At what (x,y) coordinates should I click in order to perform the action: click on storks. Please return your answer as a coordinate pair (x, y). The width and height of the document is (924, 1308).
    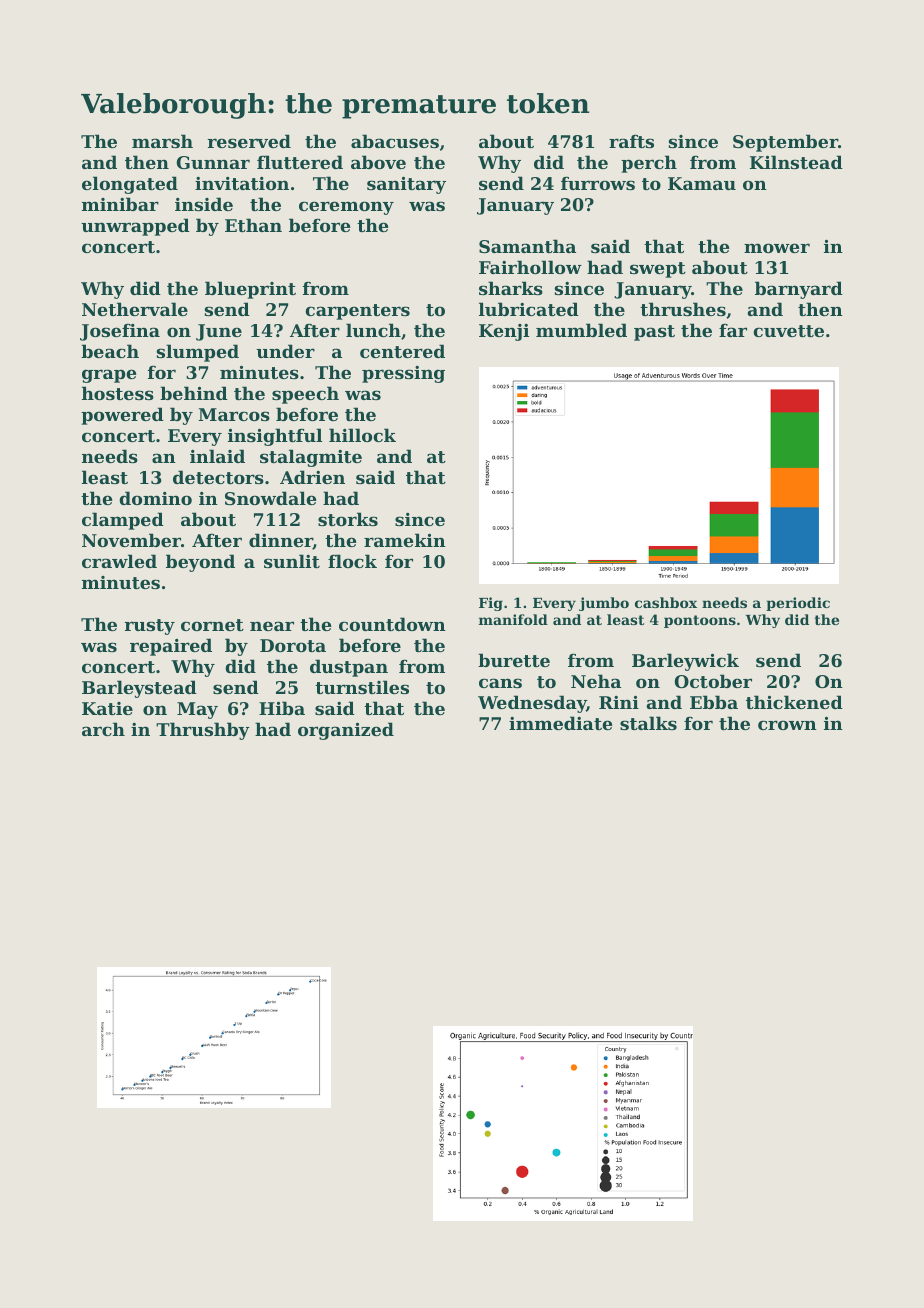
    Looking at the image, I should click on (348, 519).
